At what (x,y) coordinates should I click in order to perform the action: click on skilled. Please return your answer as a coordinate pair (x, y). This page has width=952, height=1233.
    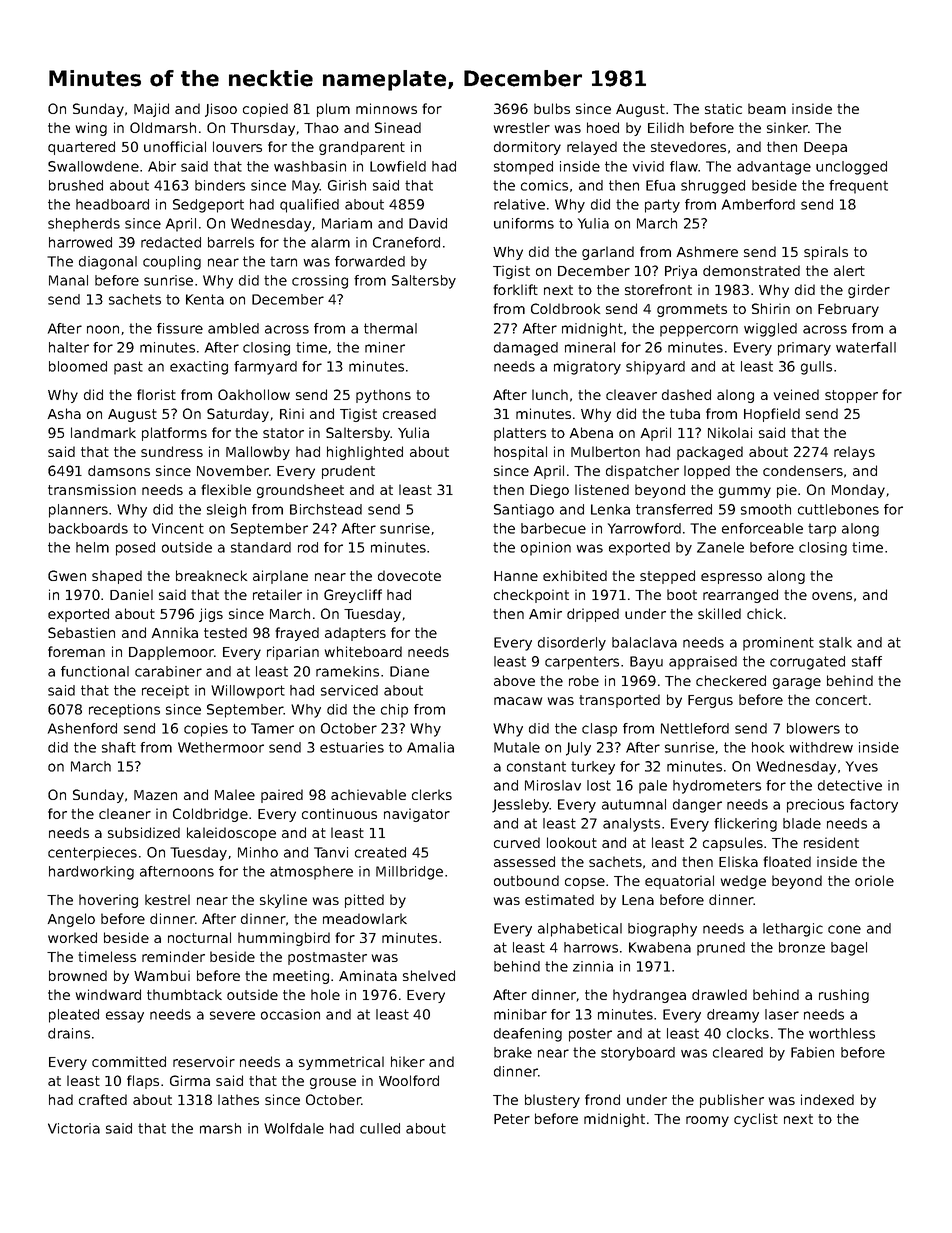
    Looking at the image, I should click on (719, 613).
